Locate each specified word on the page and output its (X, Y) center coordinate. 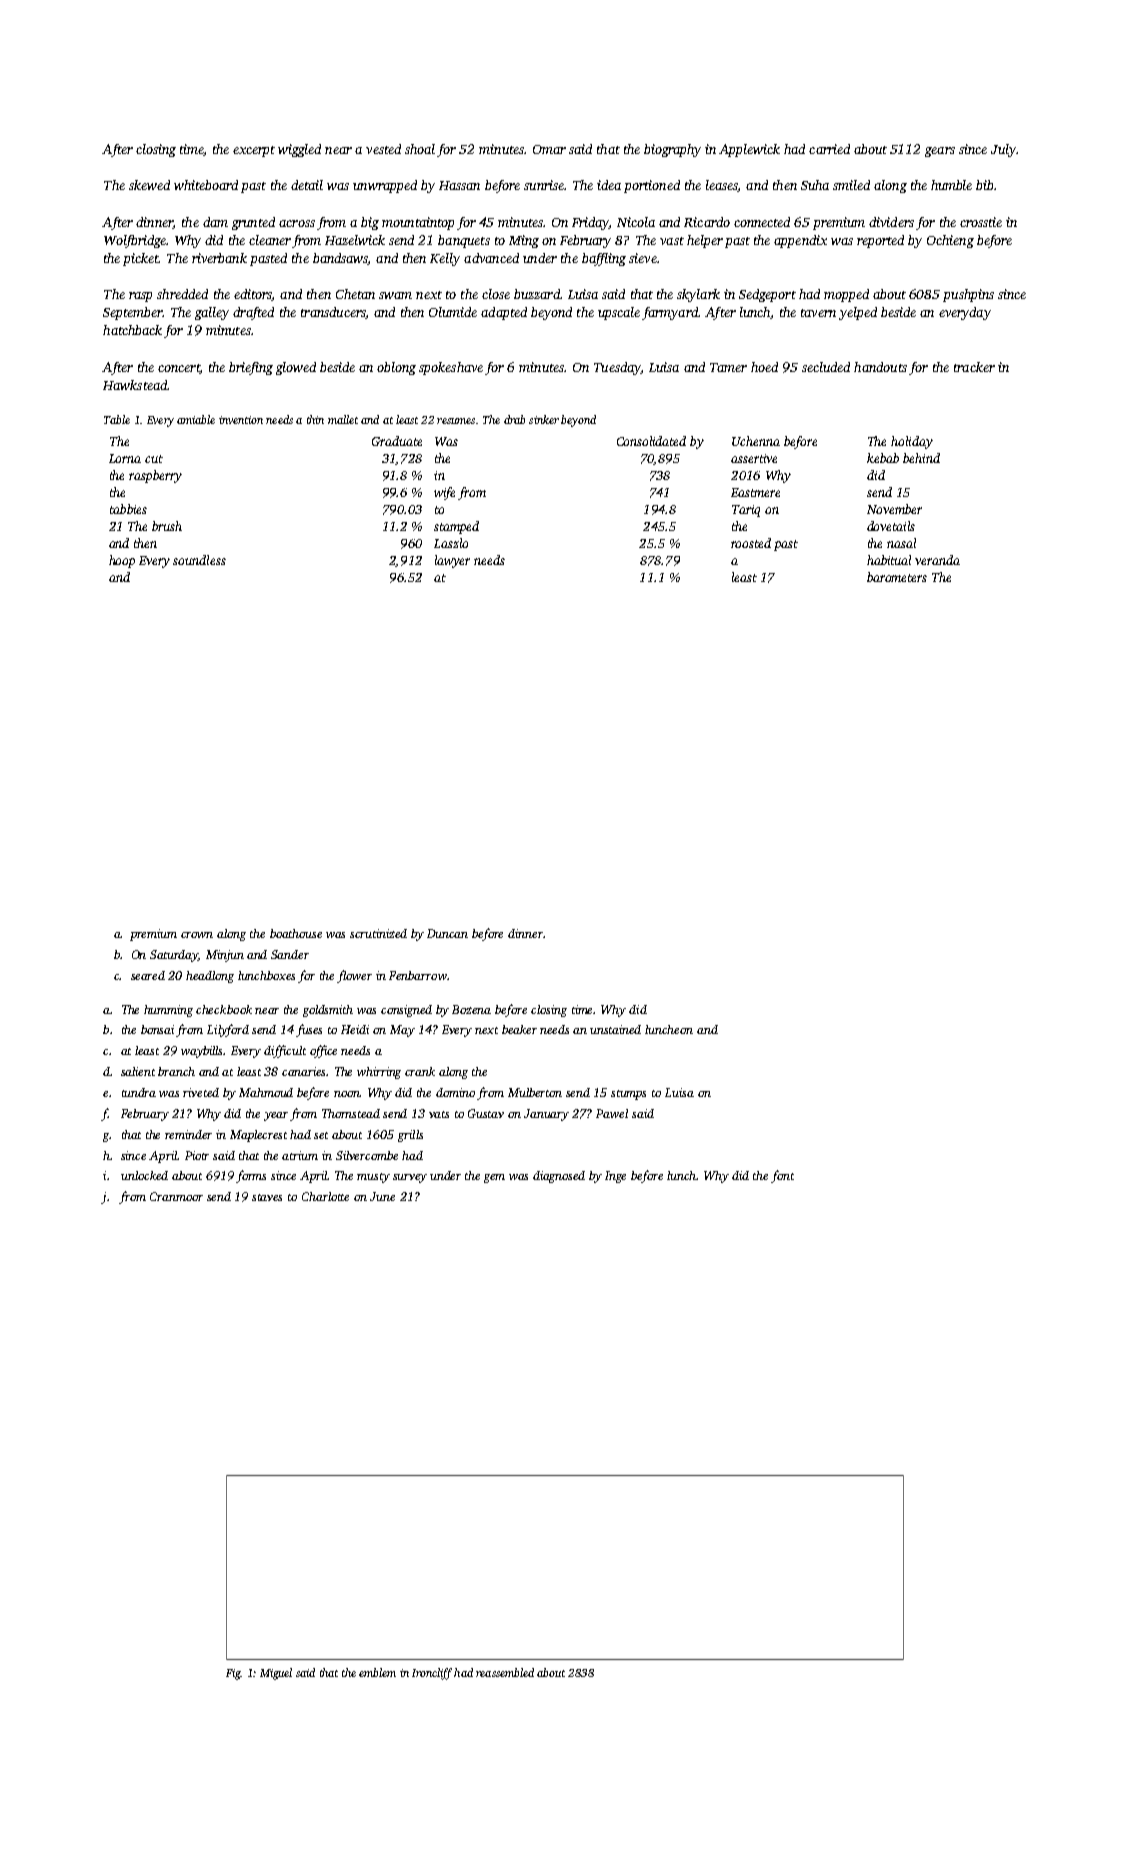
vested (383, 149)
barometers (897, 577)
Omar (549, 149)
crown (197, 935)
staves (267, 1197)
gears (940, 152)
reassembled (505, 1672)
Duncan (447, 933)
